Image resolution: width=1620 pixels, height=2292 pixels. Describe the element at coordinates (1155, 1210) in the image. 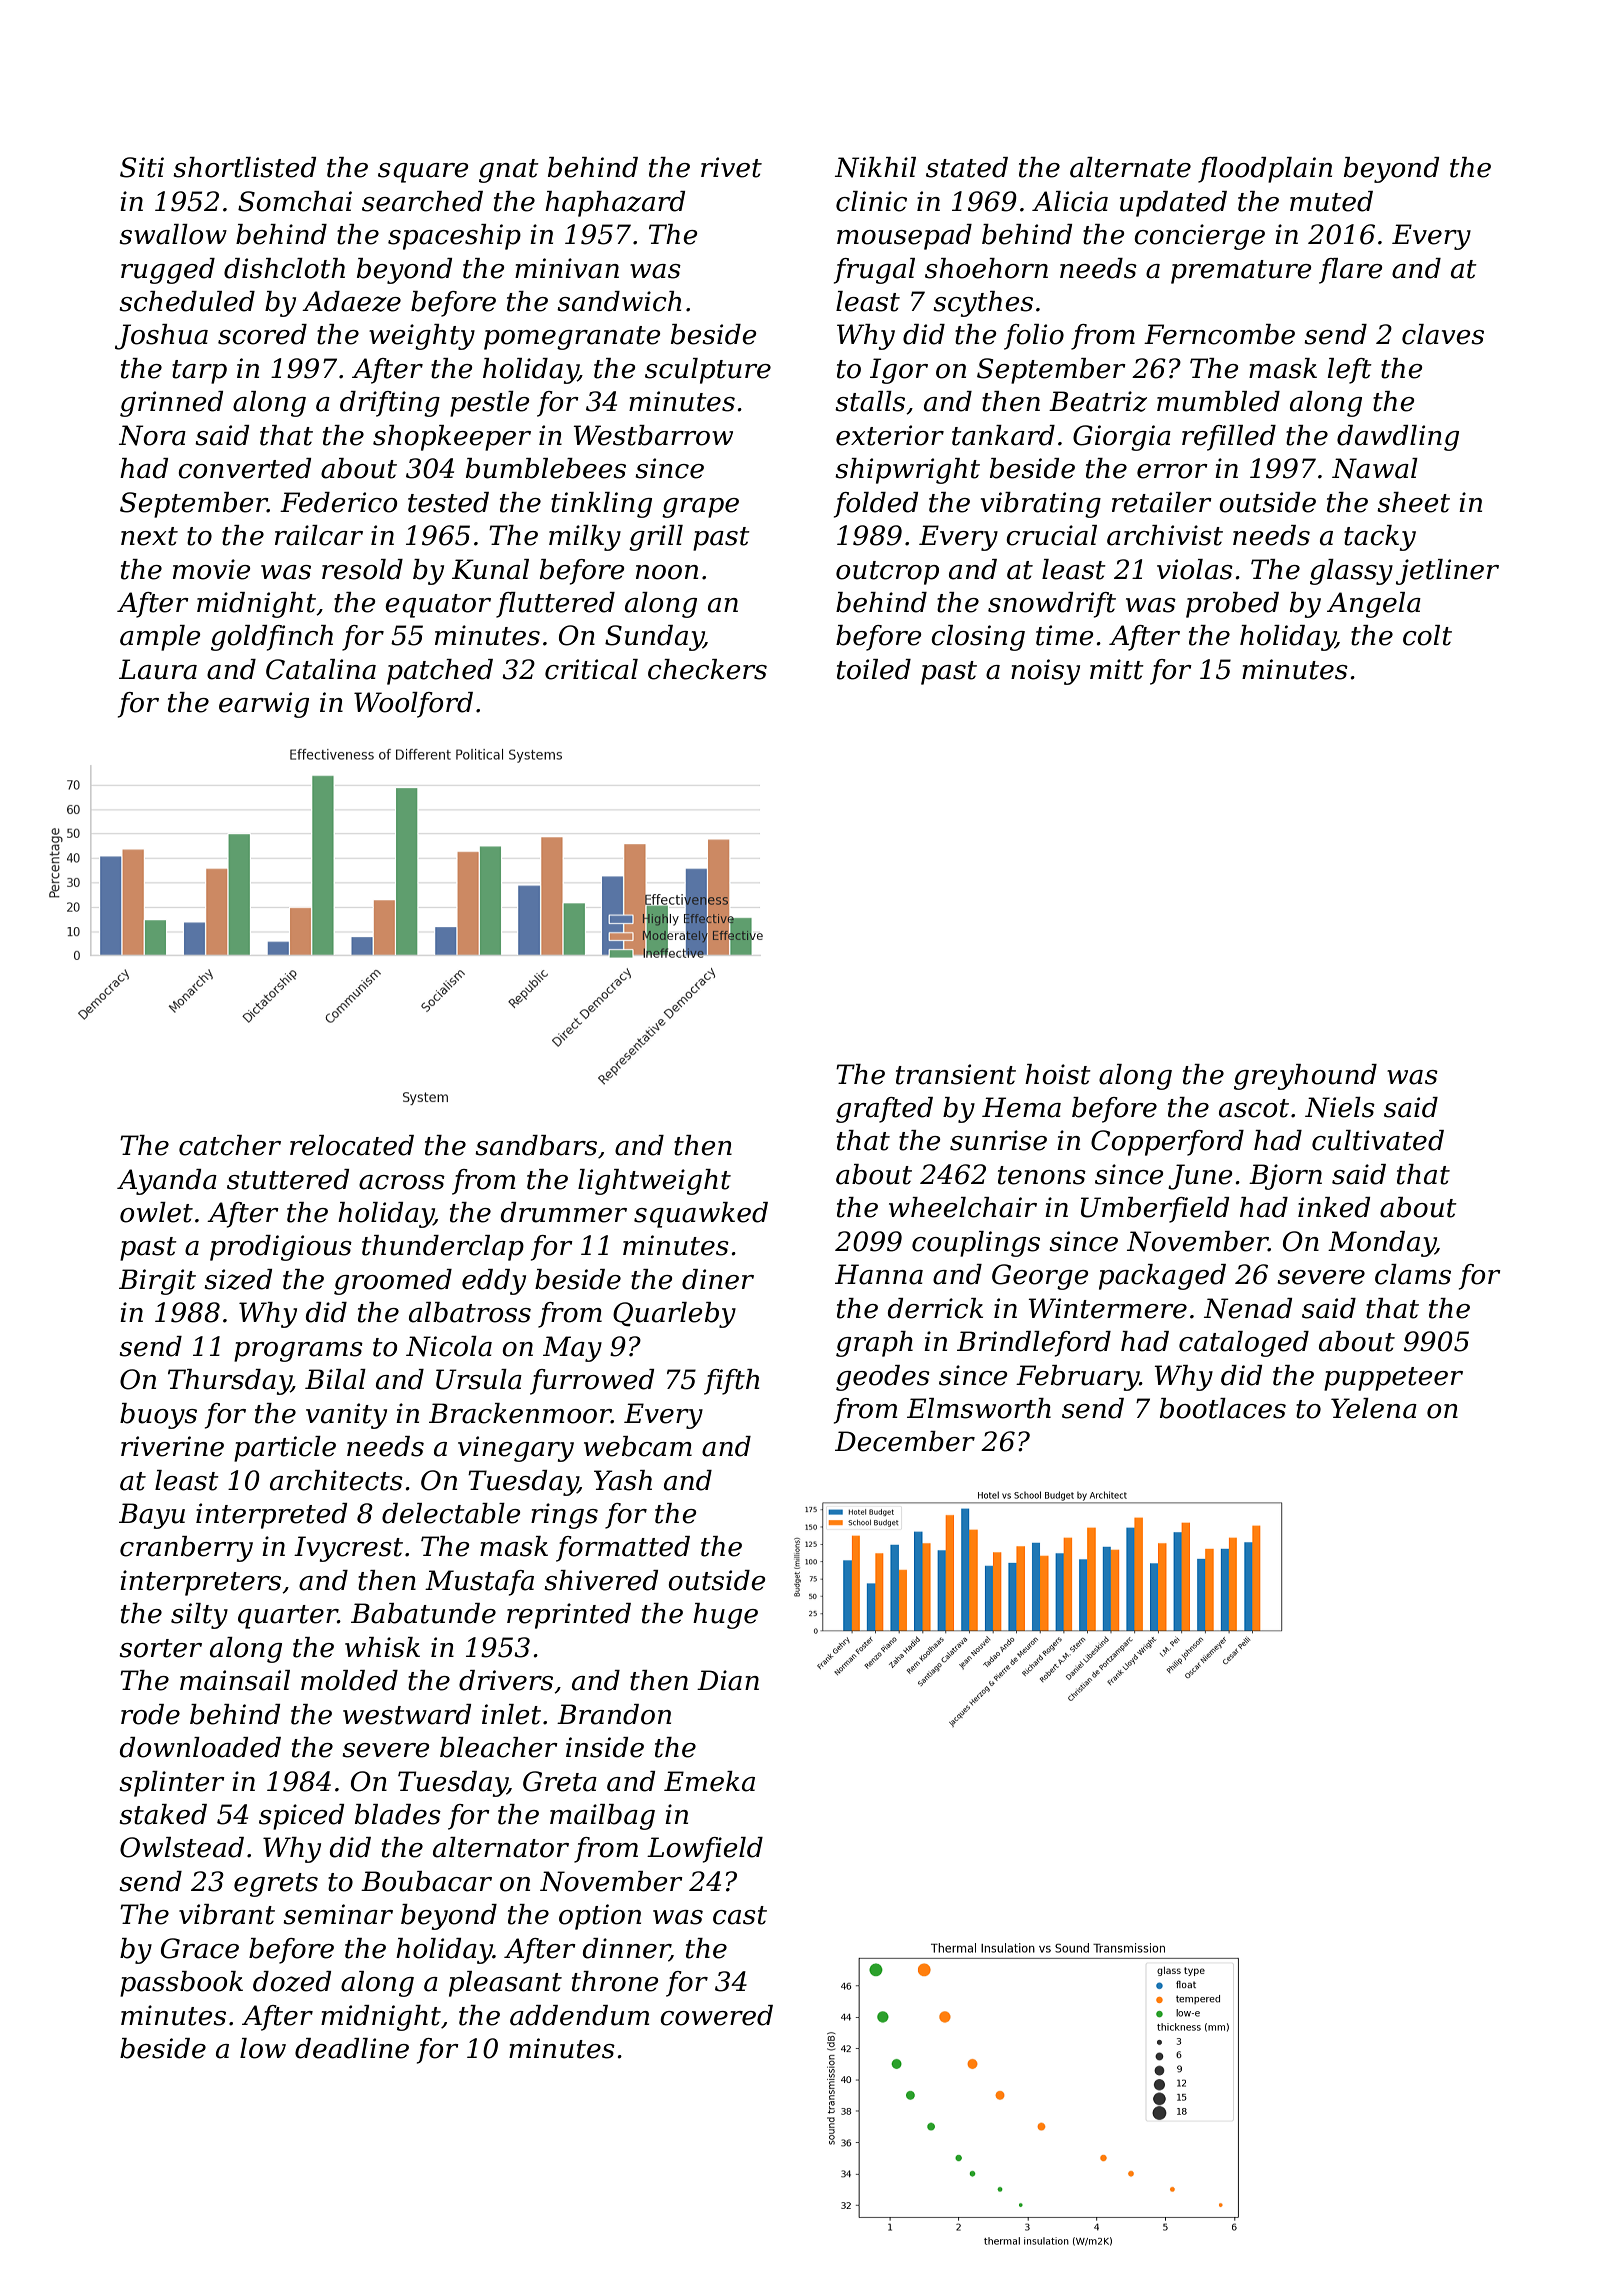

I see `Umberfield` at that location.
